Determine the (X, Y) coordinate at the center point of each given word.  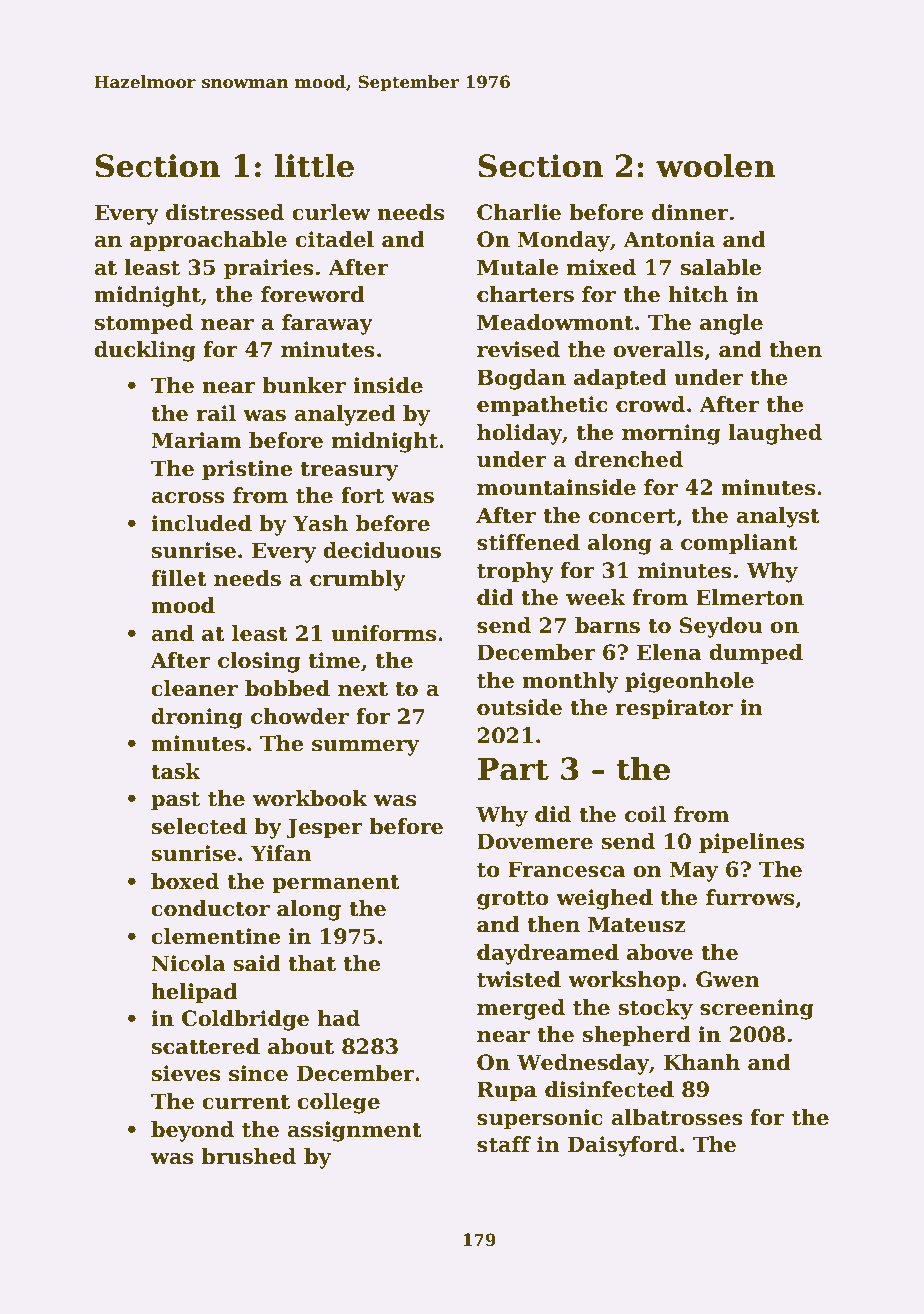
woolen (715, 166)
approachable (208, 241)
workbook (309, 798)
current (246, 1102)
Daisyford (623, 1146)
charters (525, 294)
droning (197, 718)
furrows (750, 897)
